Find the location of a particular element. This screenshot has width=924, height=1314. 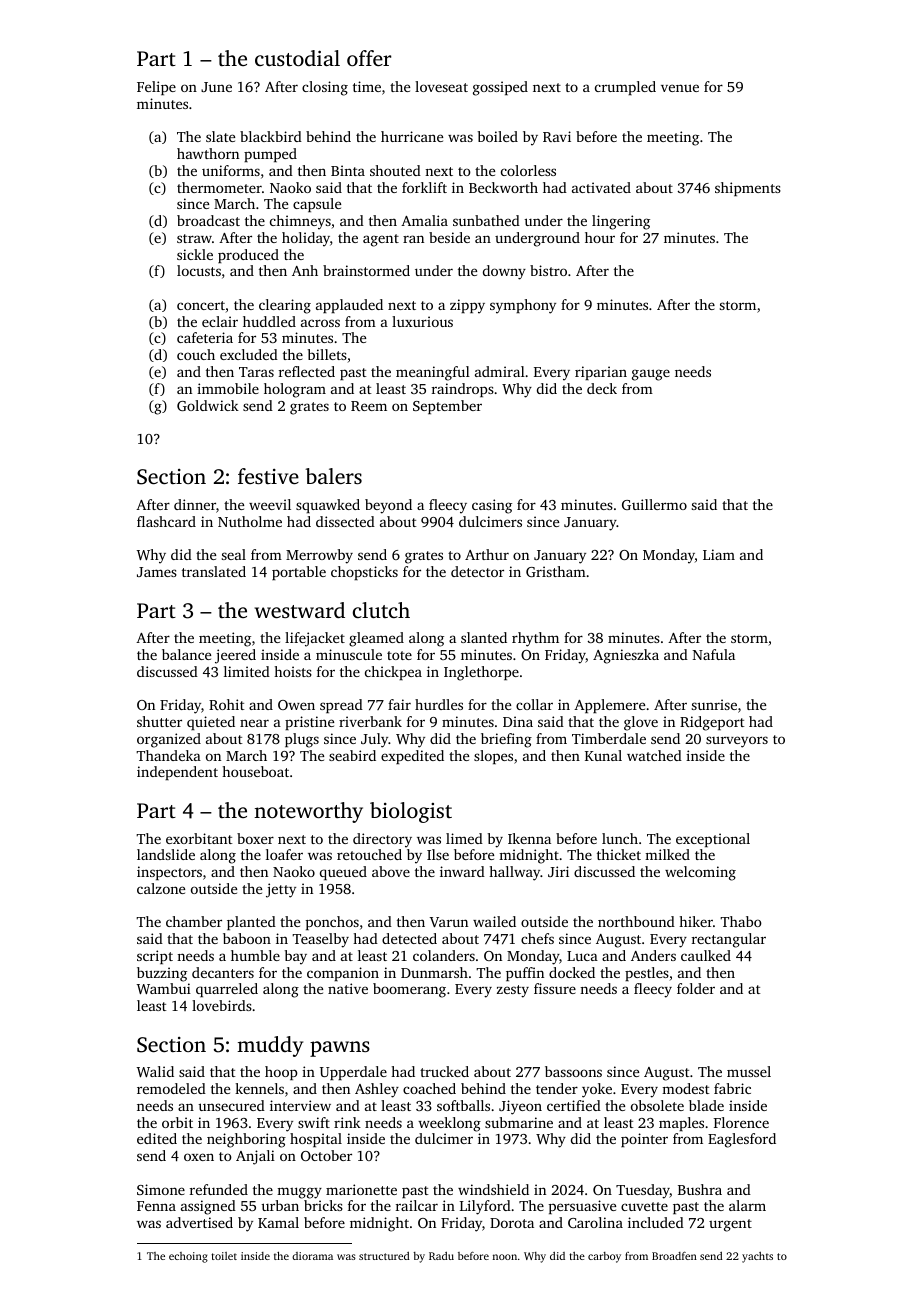

Radu is located at coordinates (441, 1256).
